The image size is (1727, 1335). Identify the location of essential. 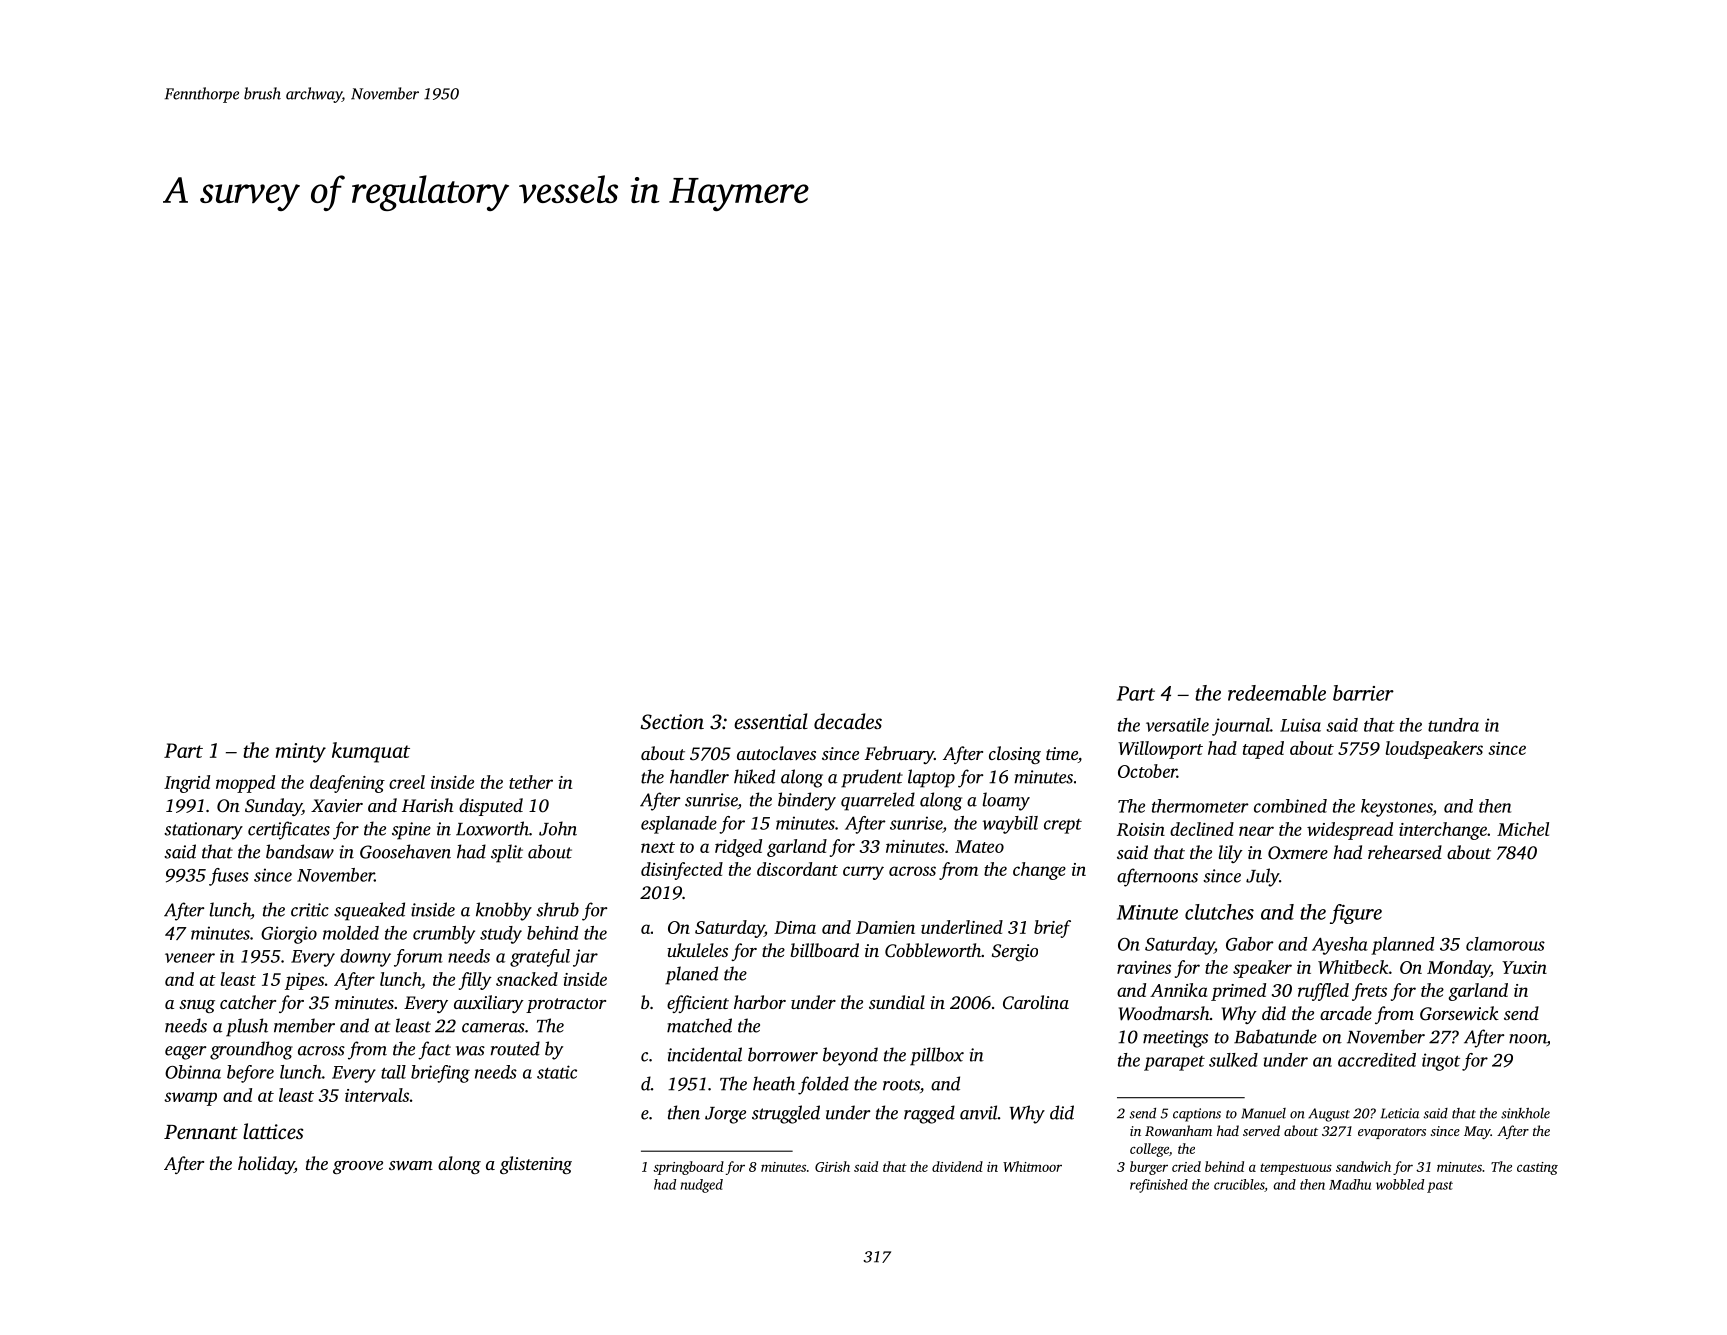
(771, 721).
